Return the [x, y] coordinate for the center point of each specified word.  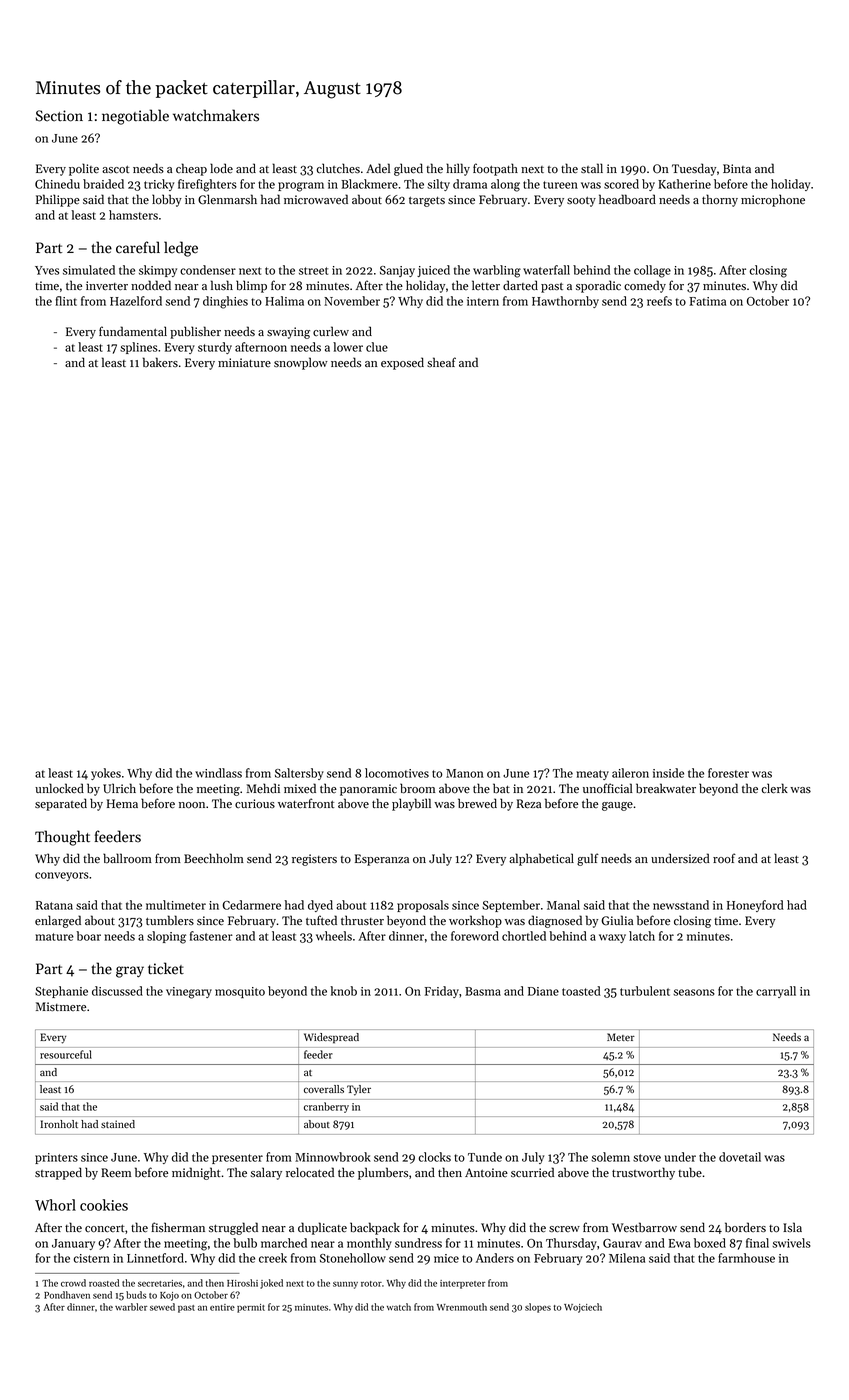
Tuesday [694, 169]
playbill [411, 804]
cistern [92, 1258]
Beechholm [214, 858]
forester [728, 773]
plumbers [383, 1173]
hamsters [133, 215]
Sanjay [397, 271]
